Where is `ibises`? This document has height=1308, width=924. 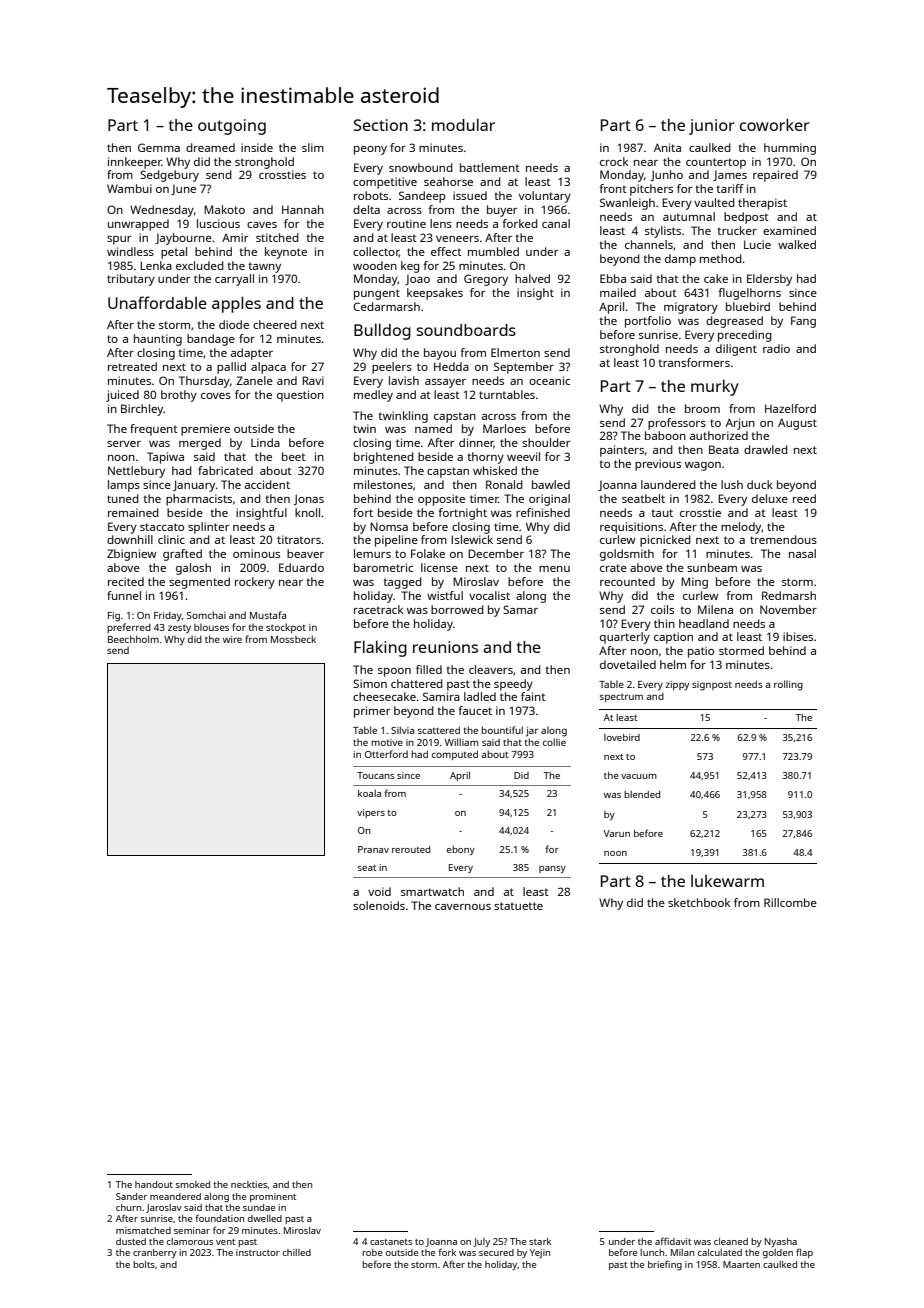
ibises is located at coordinates (798, 636).
